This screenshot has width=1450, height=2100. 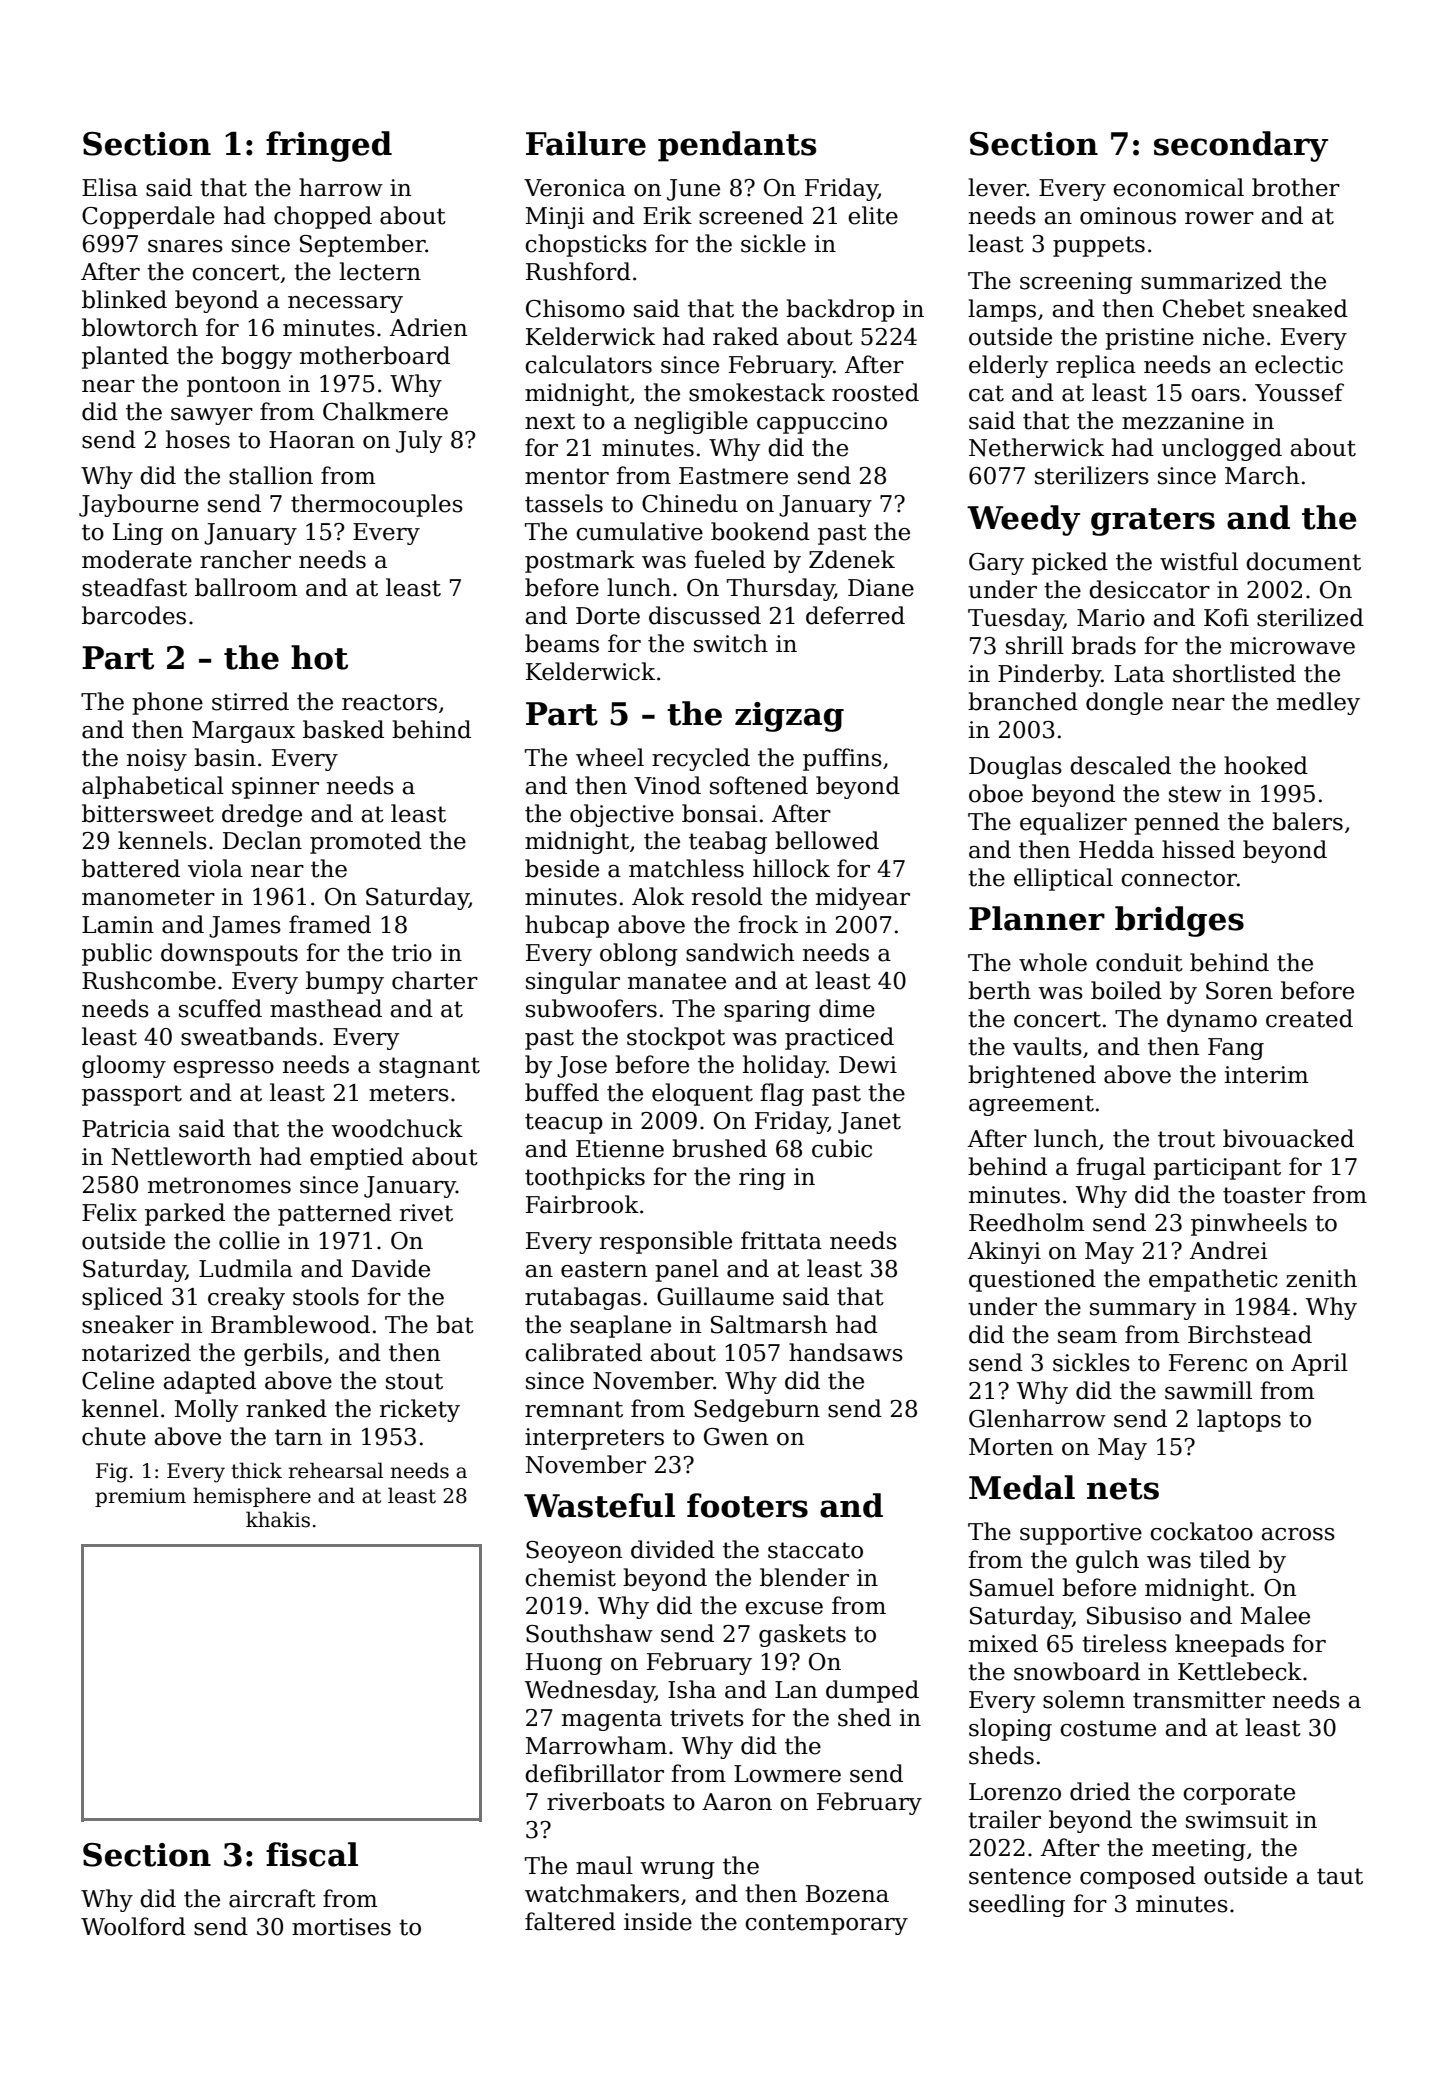 What do you see at coordinates (768, 924) in the screenshot?
I see `frock` at bounding box center [768, 924].
